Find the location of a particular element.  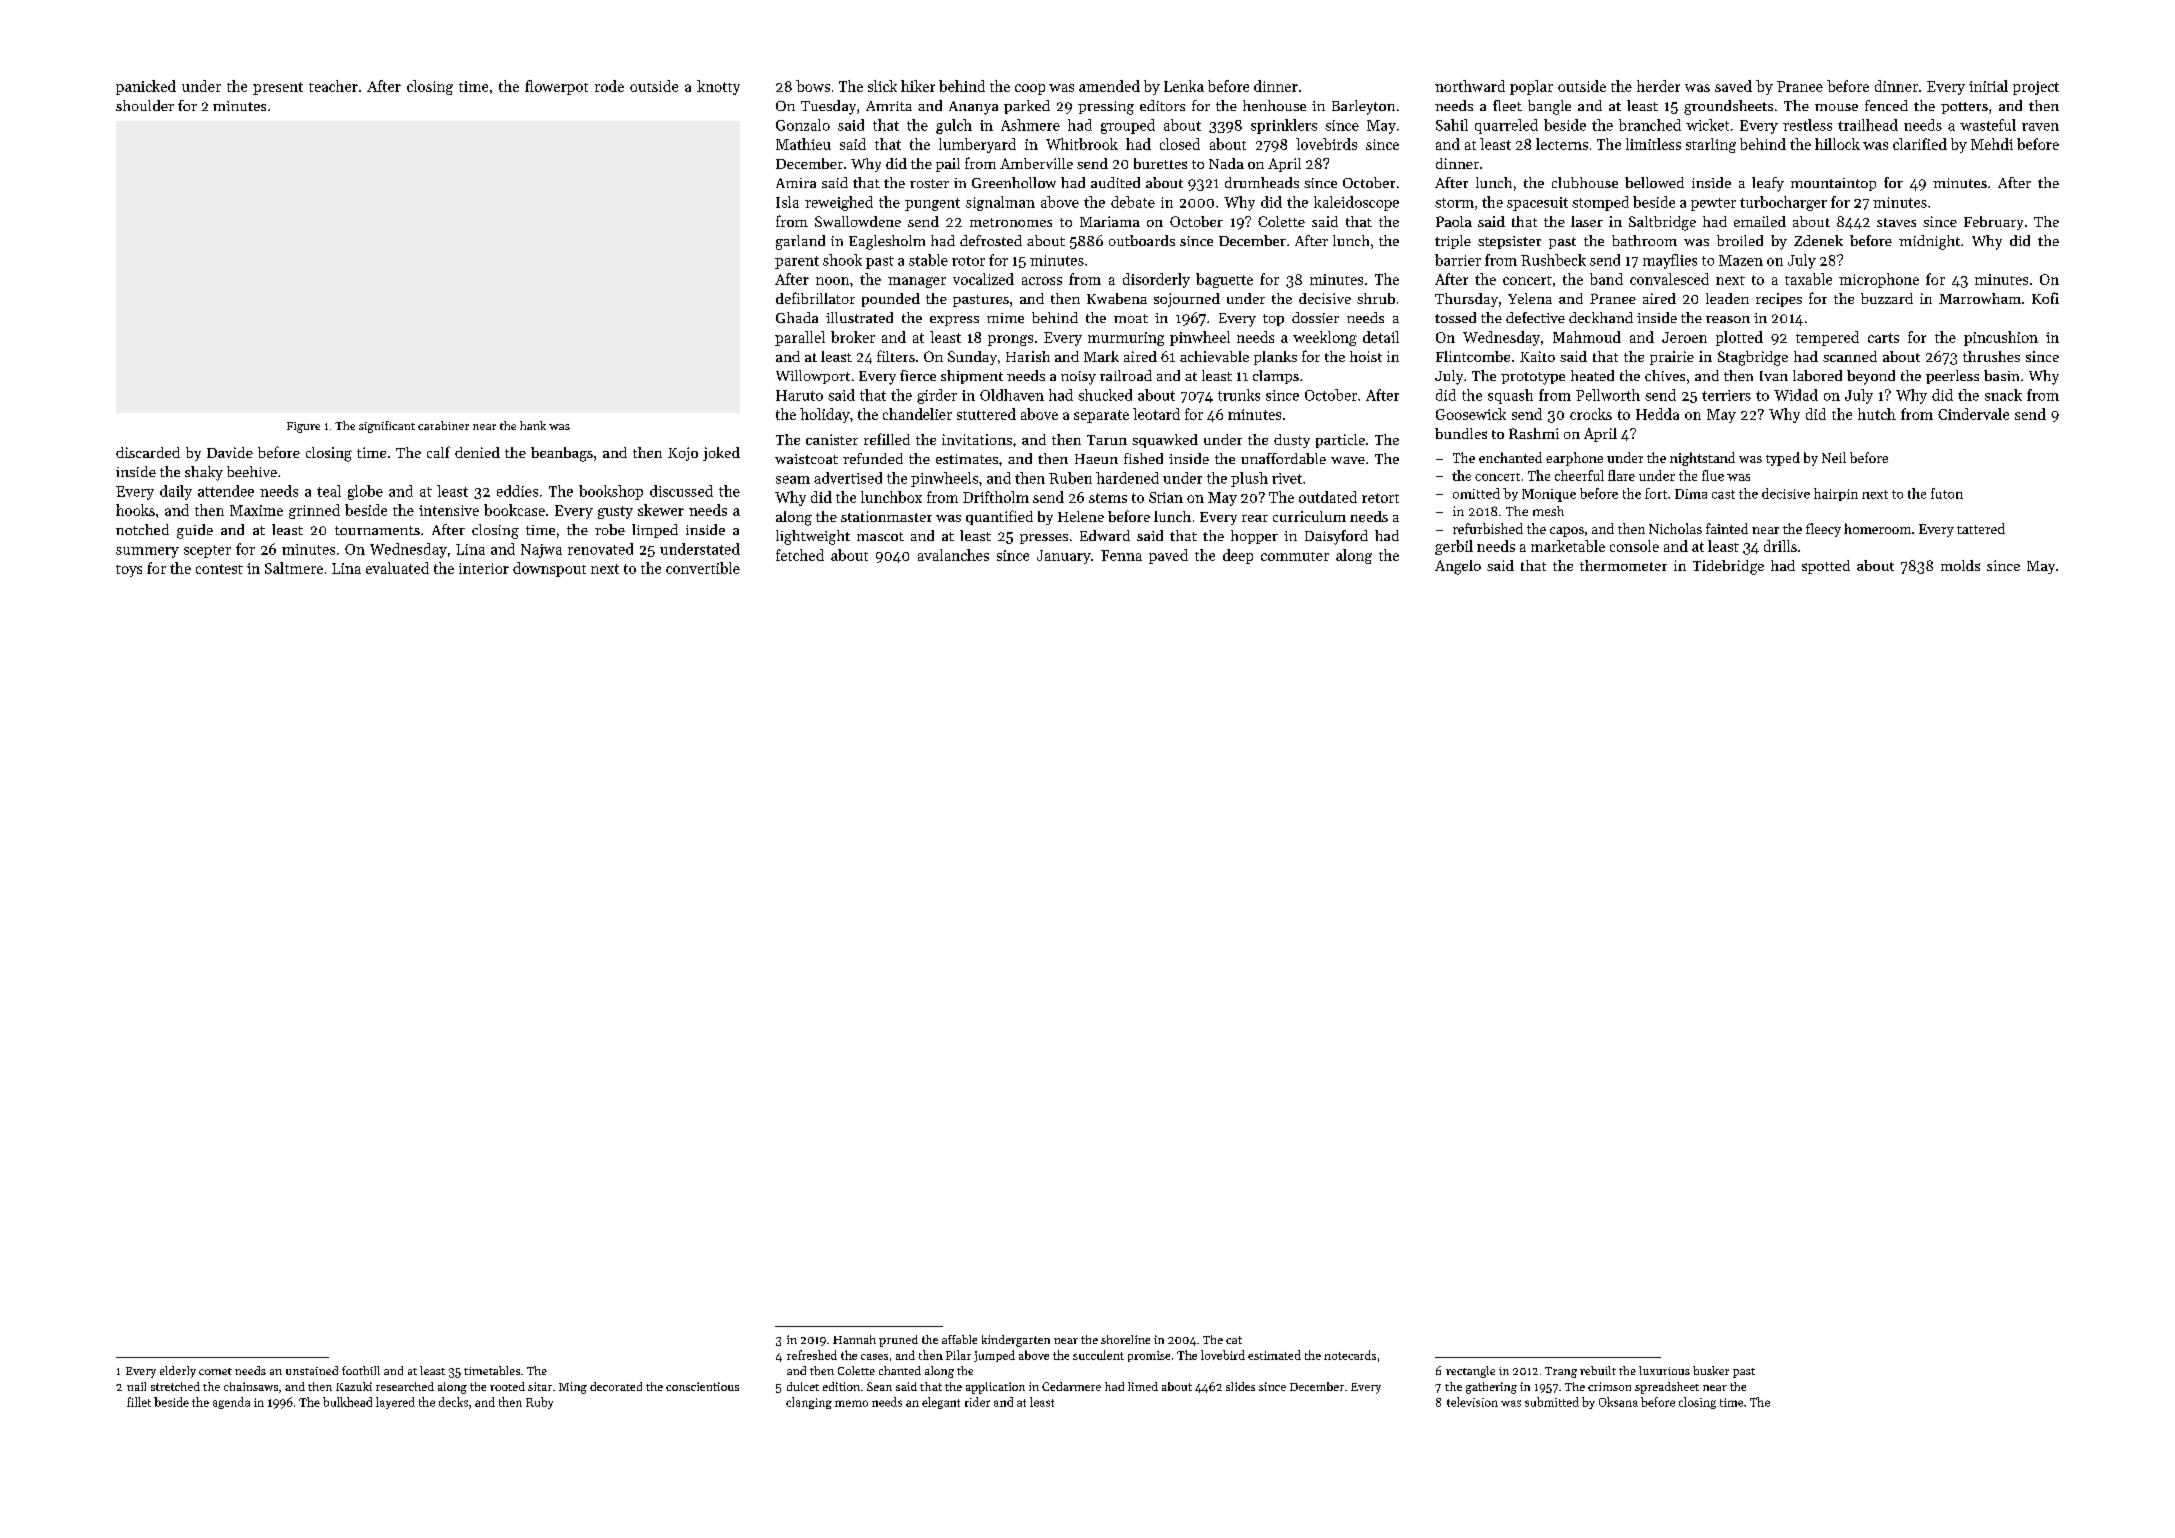

present is located at coordinates (278, 88).
